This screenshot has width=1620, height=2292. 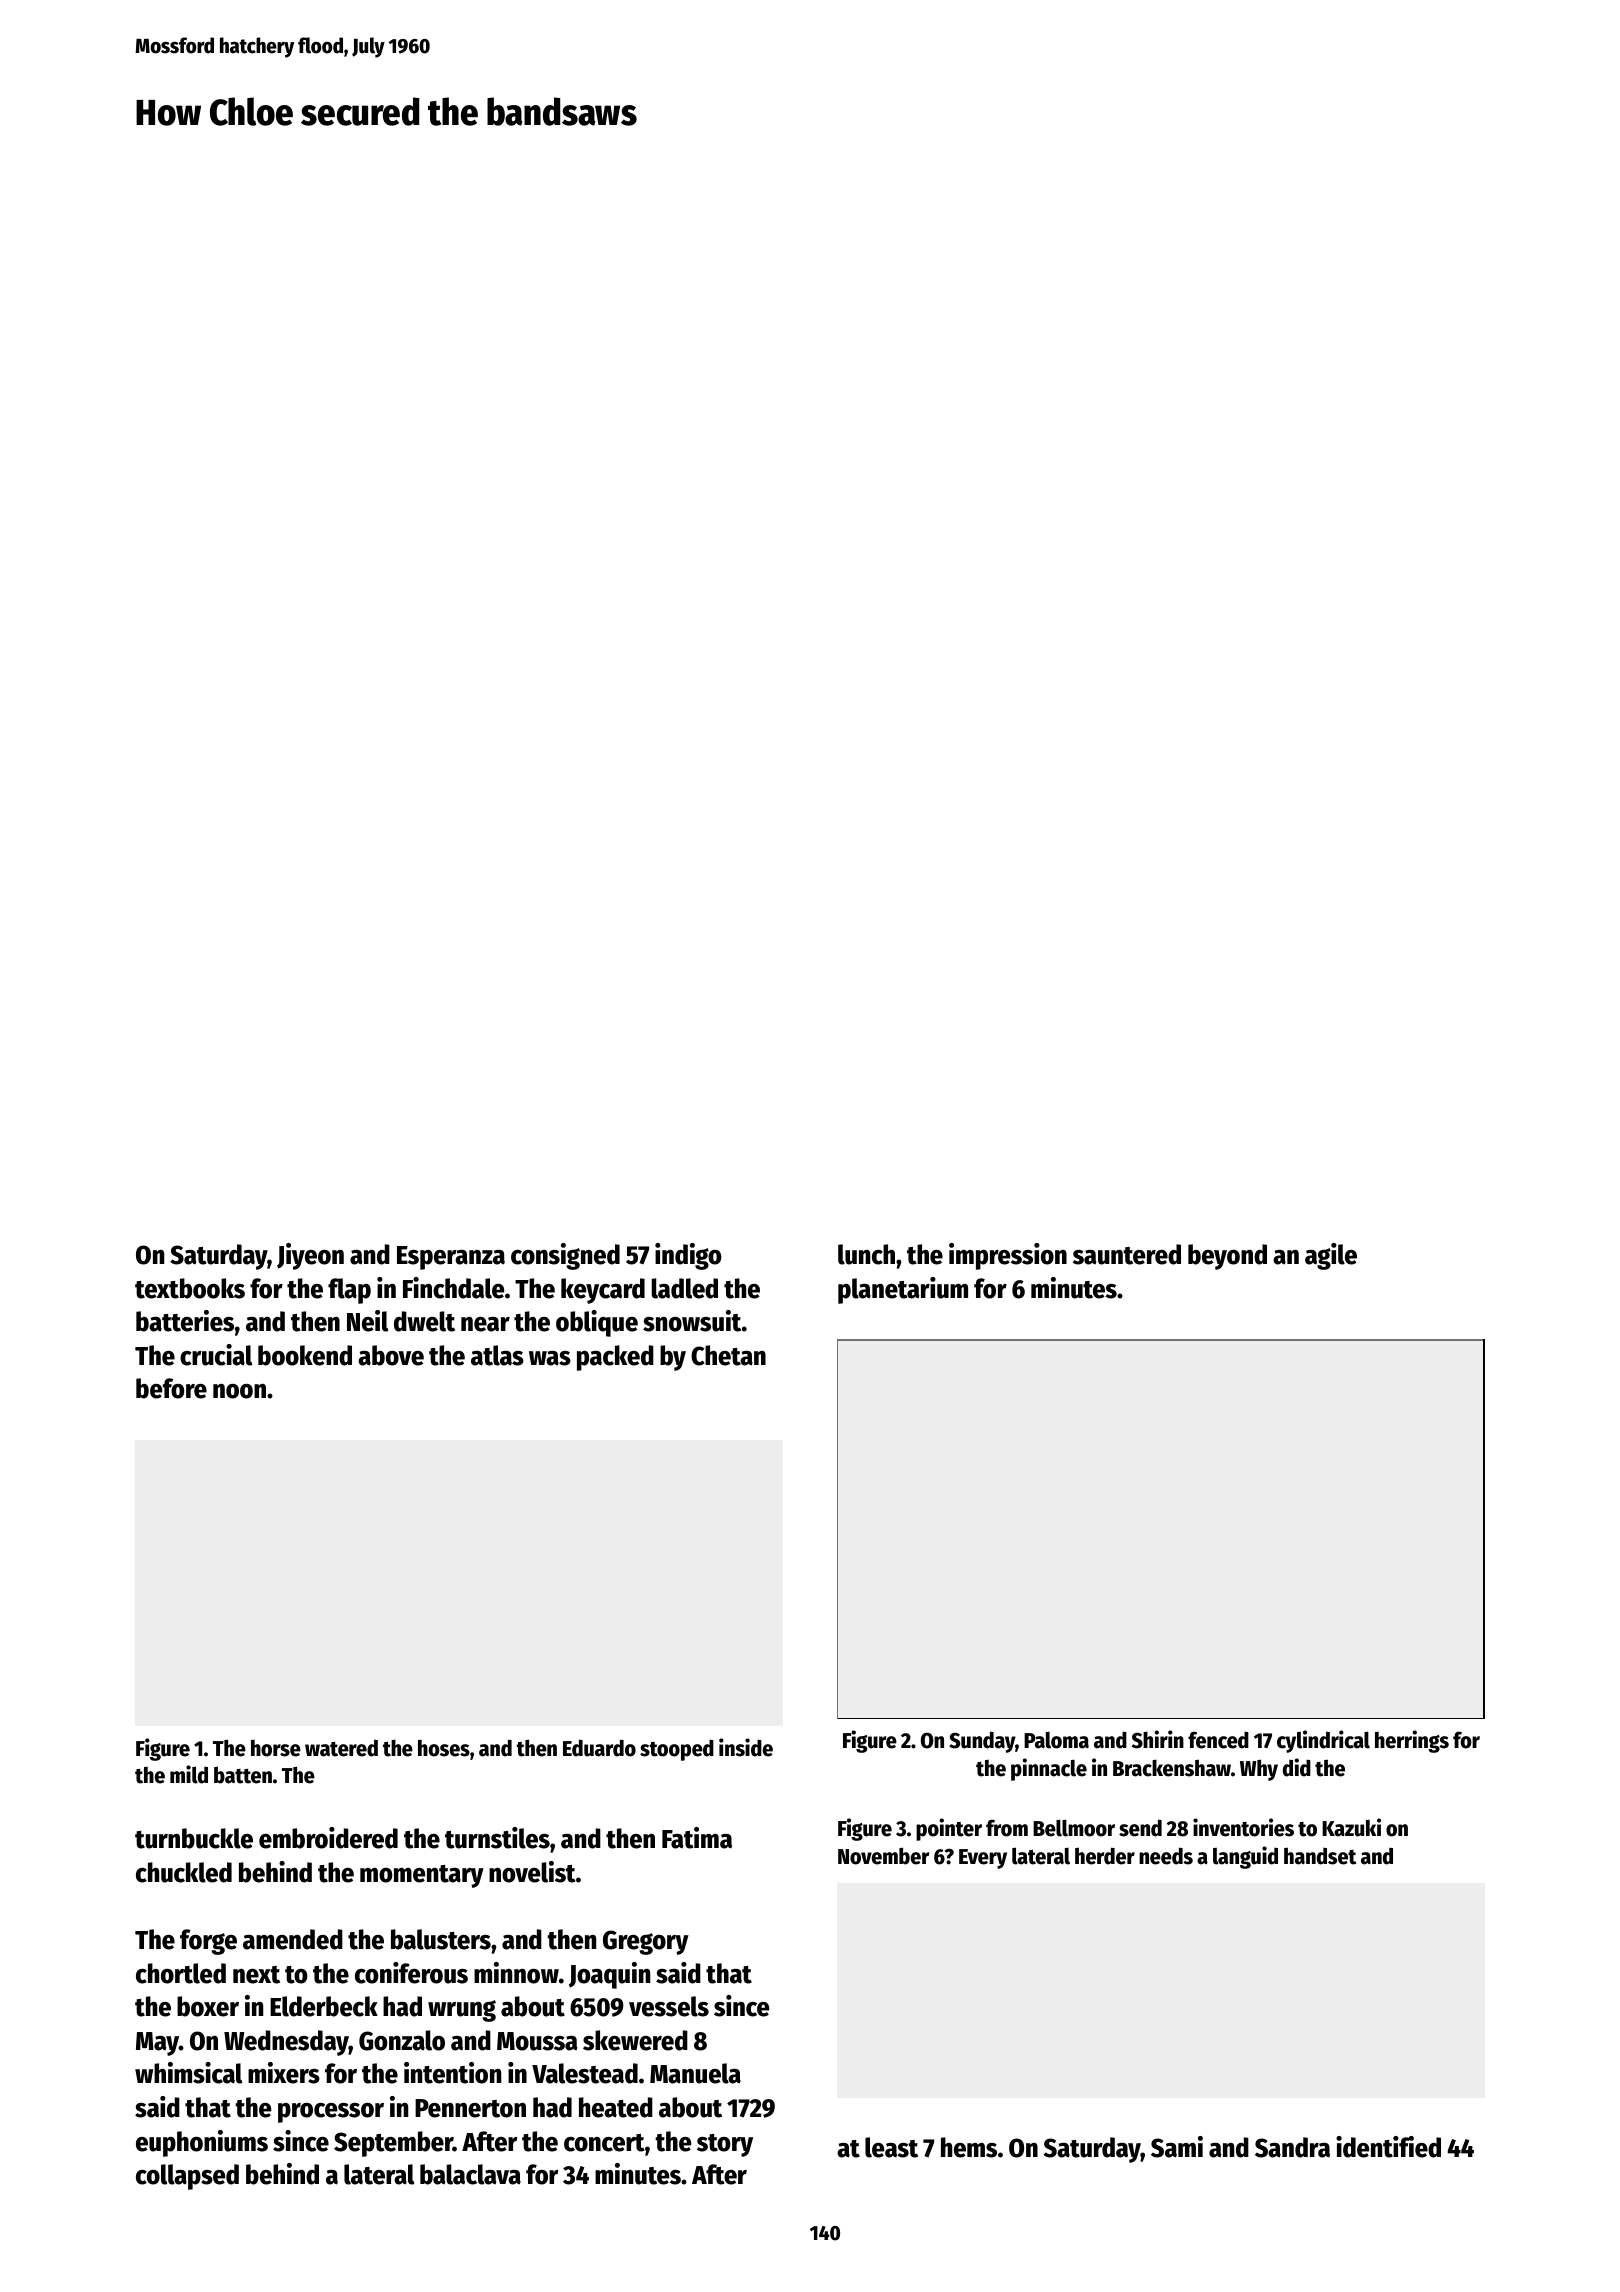 I want to click on impression, so click(x=1008, y=1256).
